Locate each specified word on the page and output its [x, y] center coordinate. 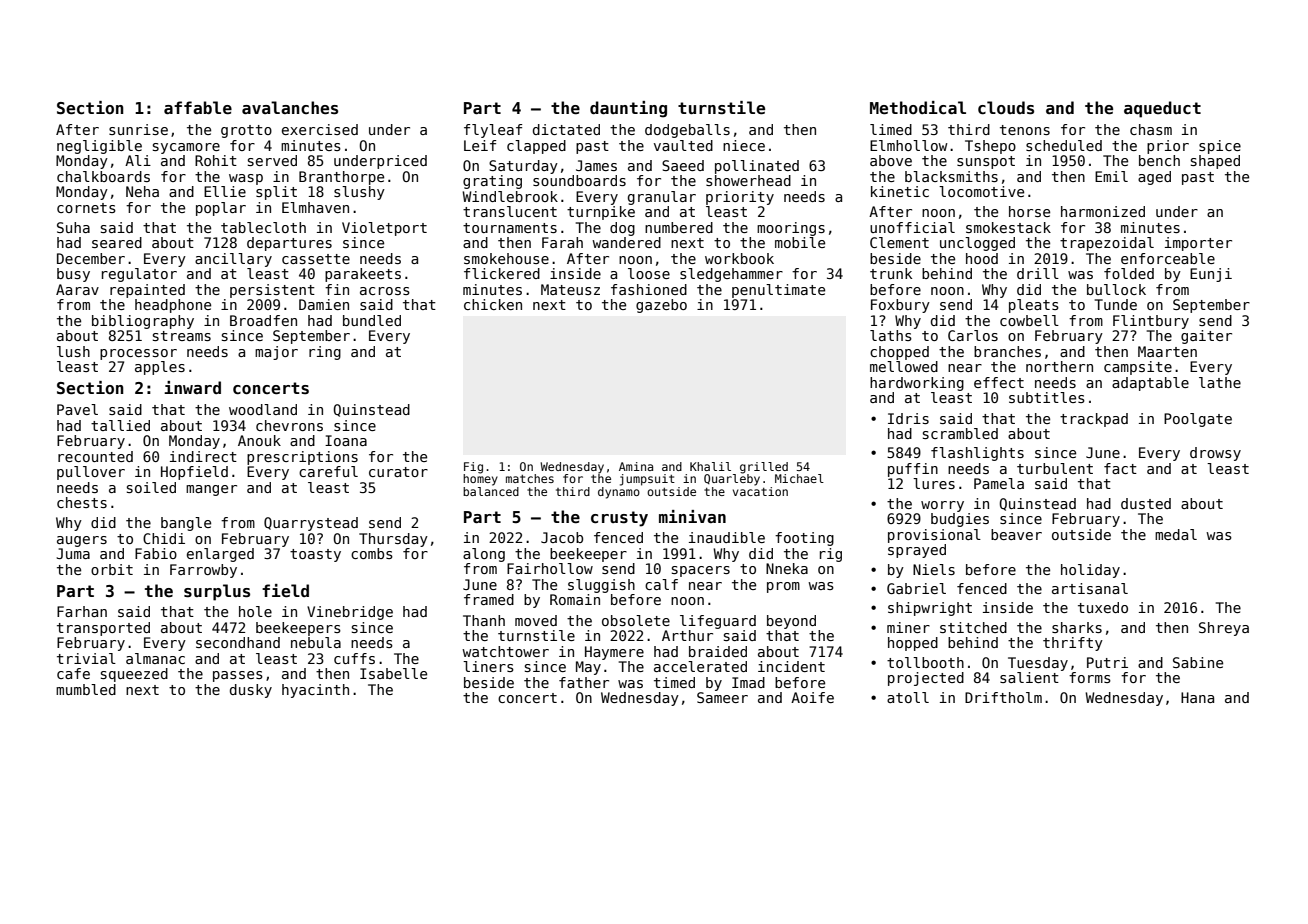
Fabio [156, 553]
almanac [155, 658]
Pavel [77, 409]
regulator [139, 275]
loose [649, 273]
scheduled [1064, 145]
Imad [748, 682]
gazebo [661, 306]
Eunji [1211, 275]
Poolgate [1198, 420]
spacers [701, 571]
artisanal [1090, 588]
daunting [628, 109]
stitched [973, 627]
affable [198, 108]
